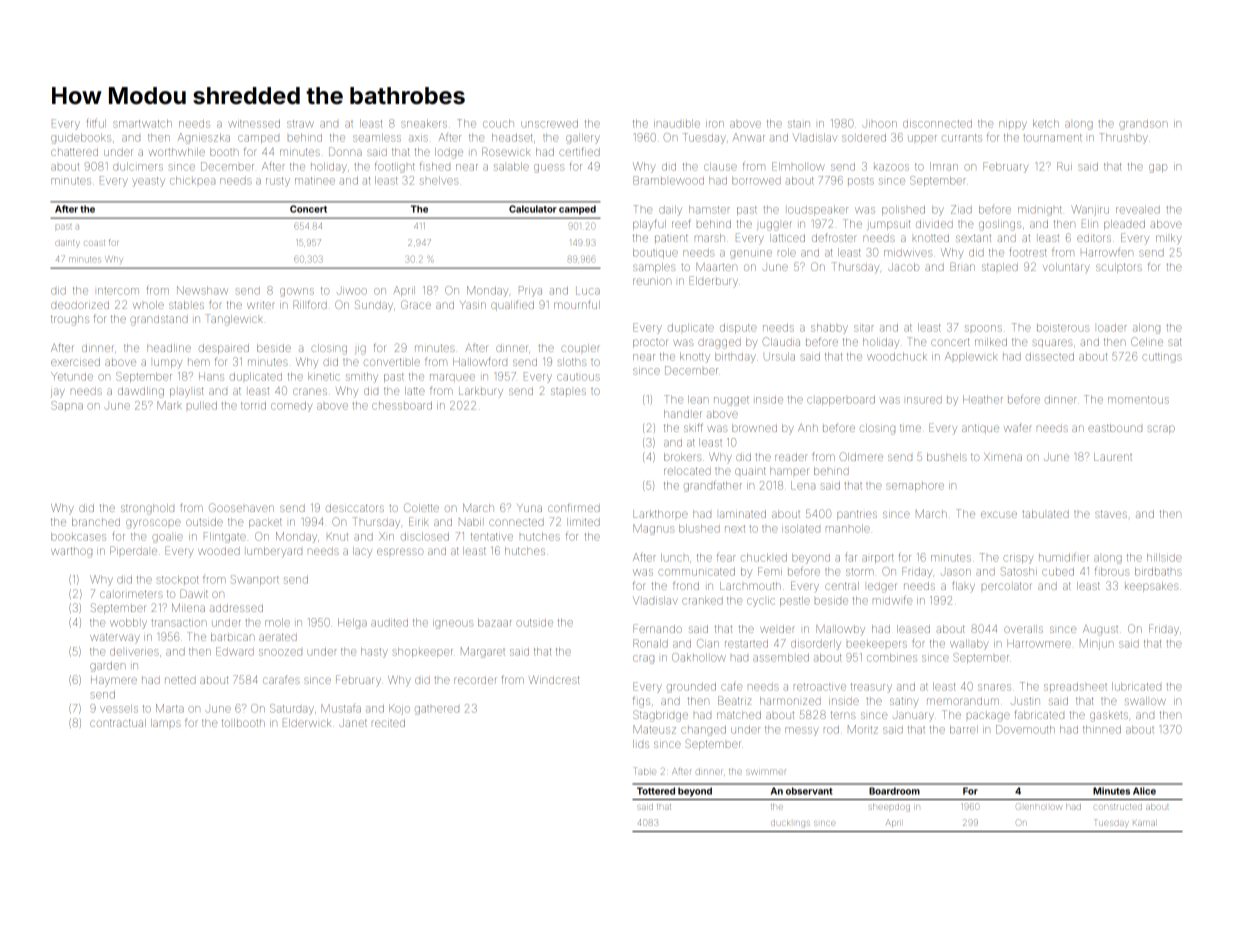 The image size is (1233, 952). Describe the element at coordinates (529, 508) in the document. I see `Yuna` at that location.
